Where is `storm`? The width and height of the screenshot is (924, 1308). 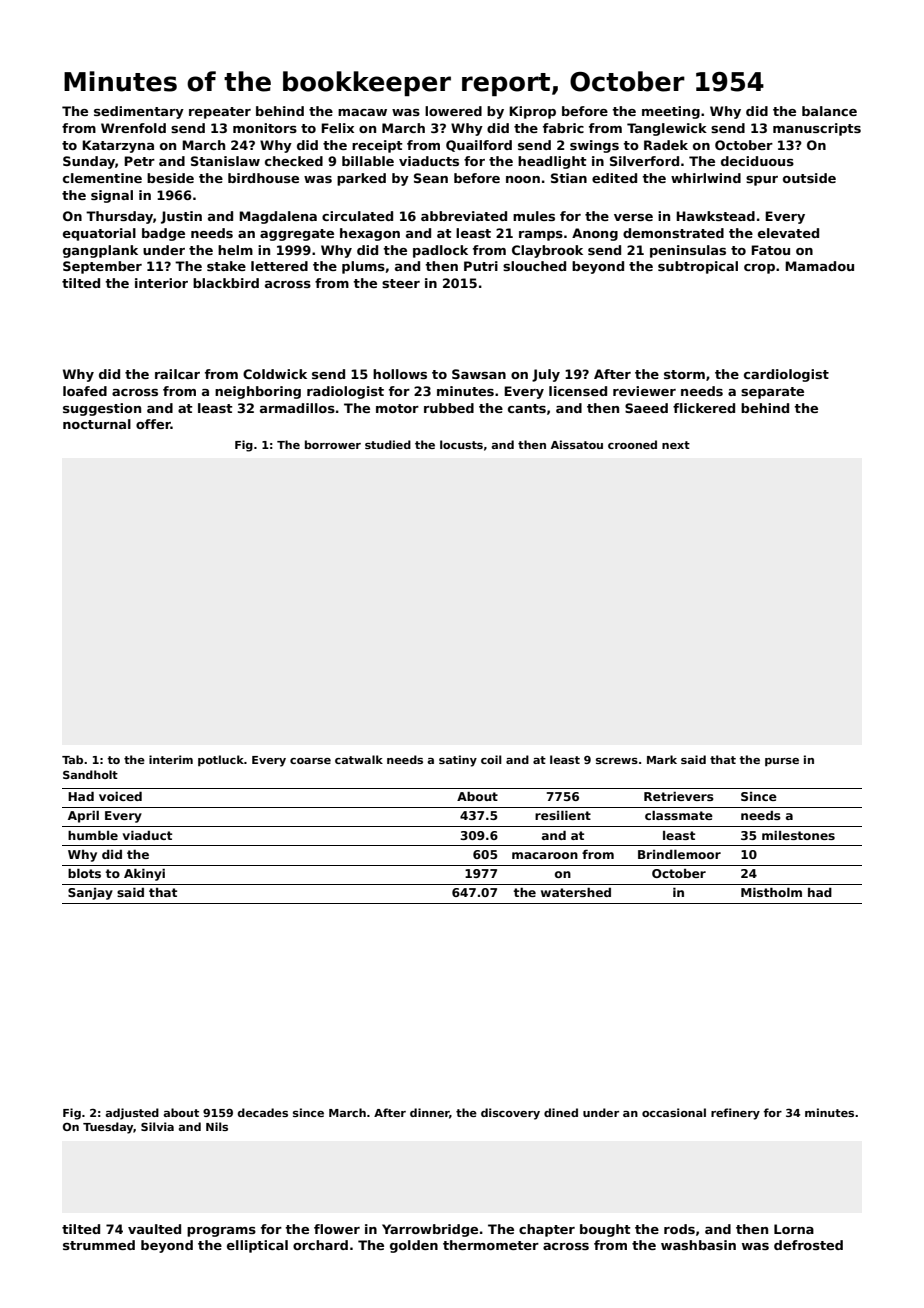 storm is located at coordinates (684, 374).
